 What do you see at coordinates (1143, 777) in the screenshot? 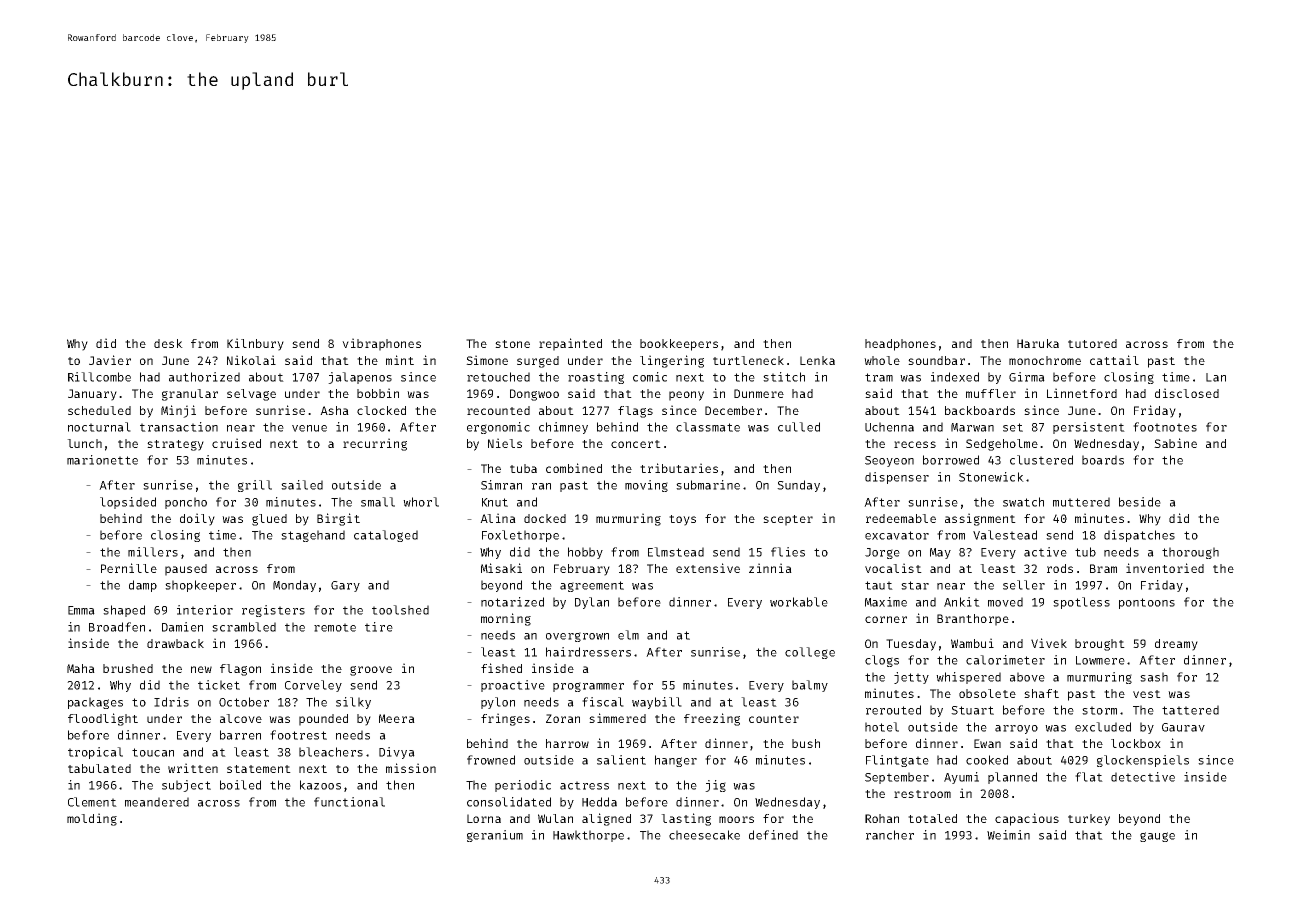
I see `detective` at bounding box center [1143, 777].
